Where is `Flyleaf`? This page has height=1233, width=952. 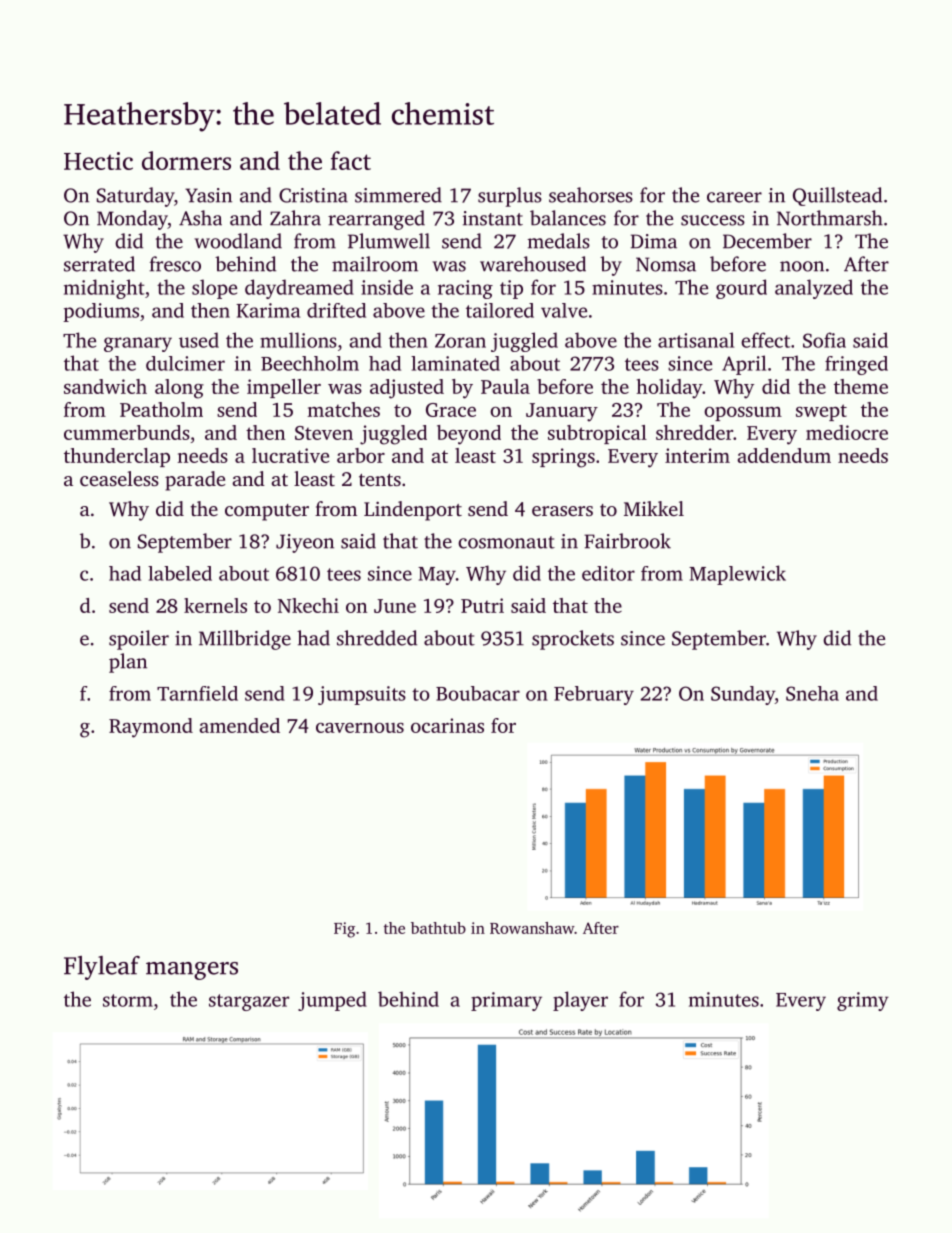
Flyleaf is located at coordinates (102, 968).
